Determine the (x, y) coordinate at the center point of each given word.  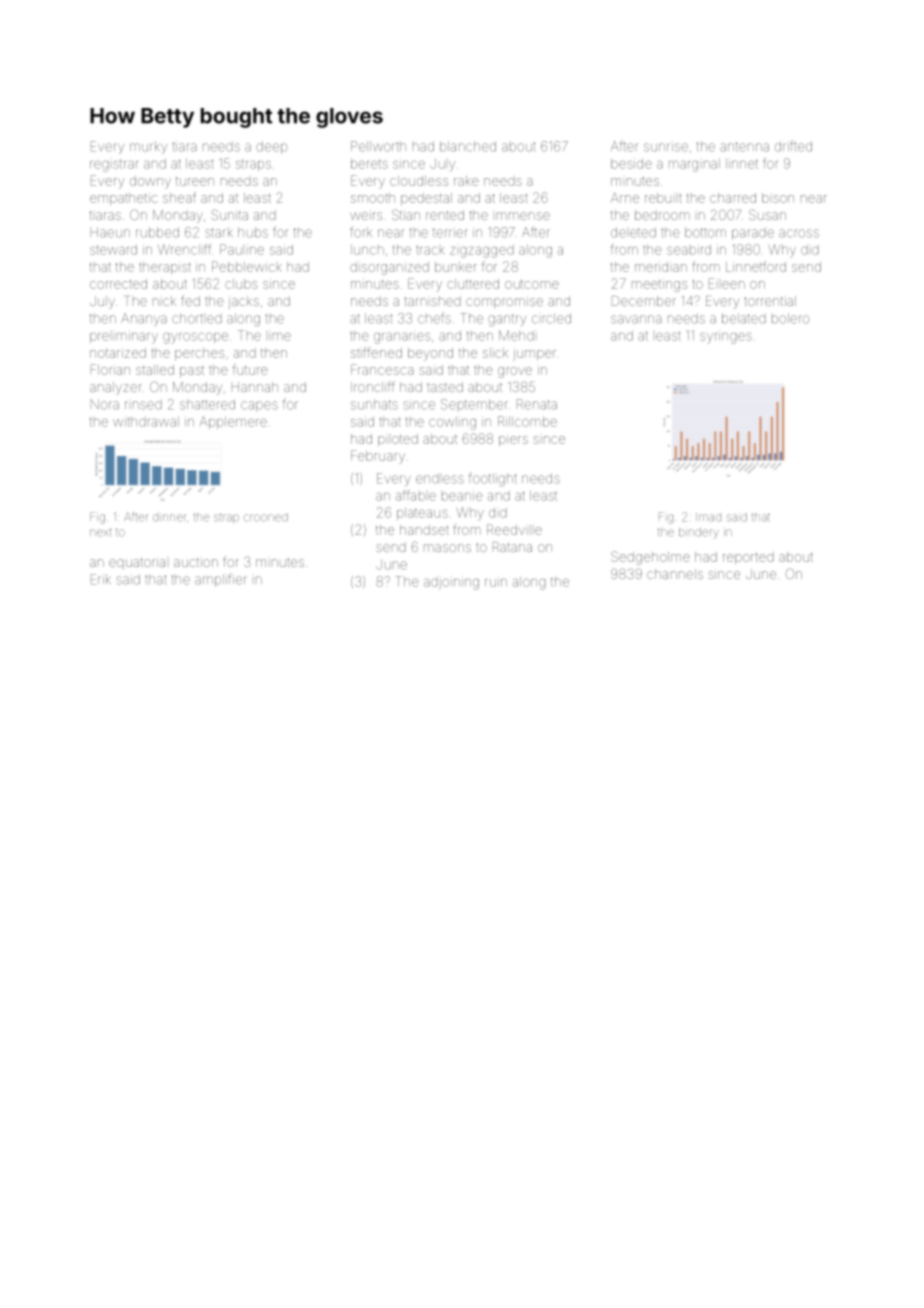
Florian (110, 369)
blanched (468, 146)
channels (675, 574)
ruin (496, 581)
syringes (726, 337)
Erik (101, 579)
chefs (434, 318)
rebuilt (663, 198)
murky (148, 147)
